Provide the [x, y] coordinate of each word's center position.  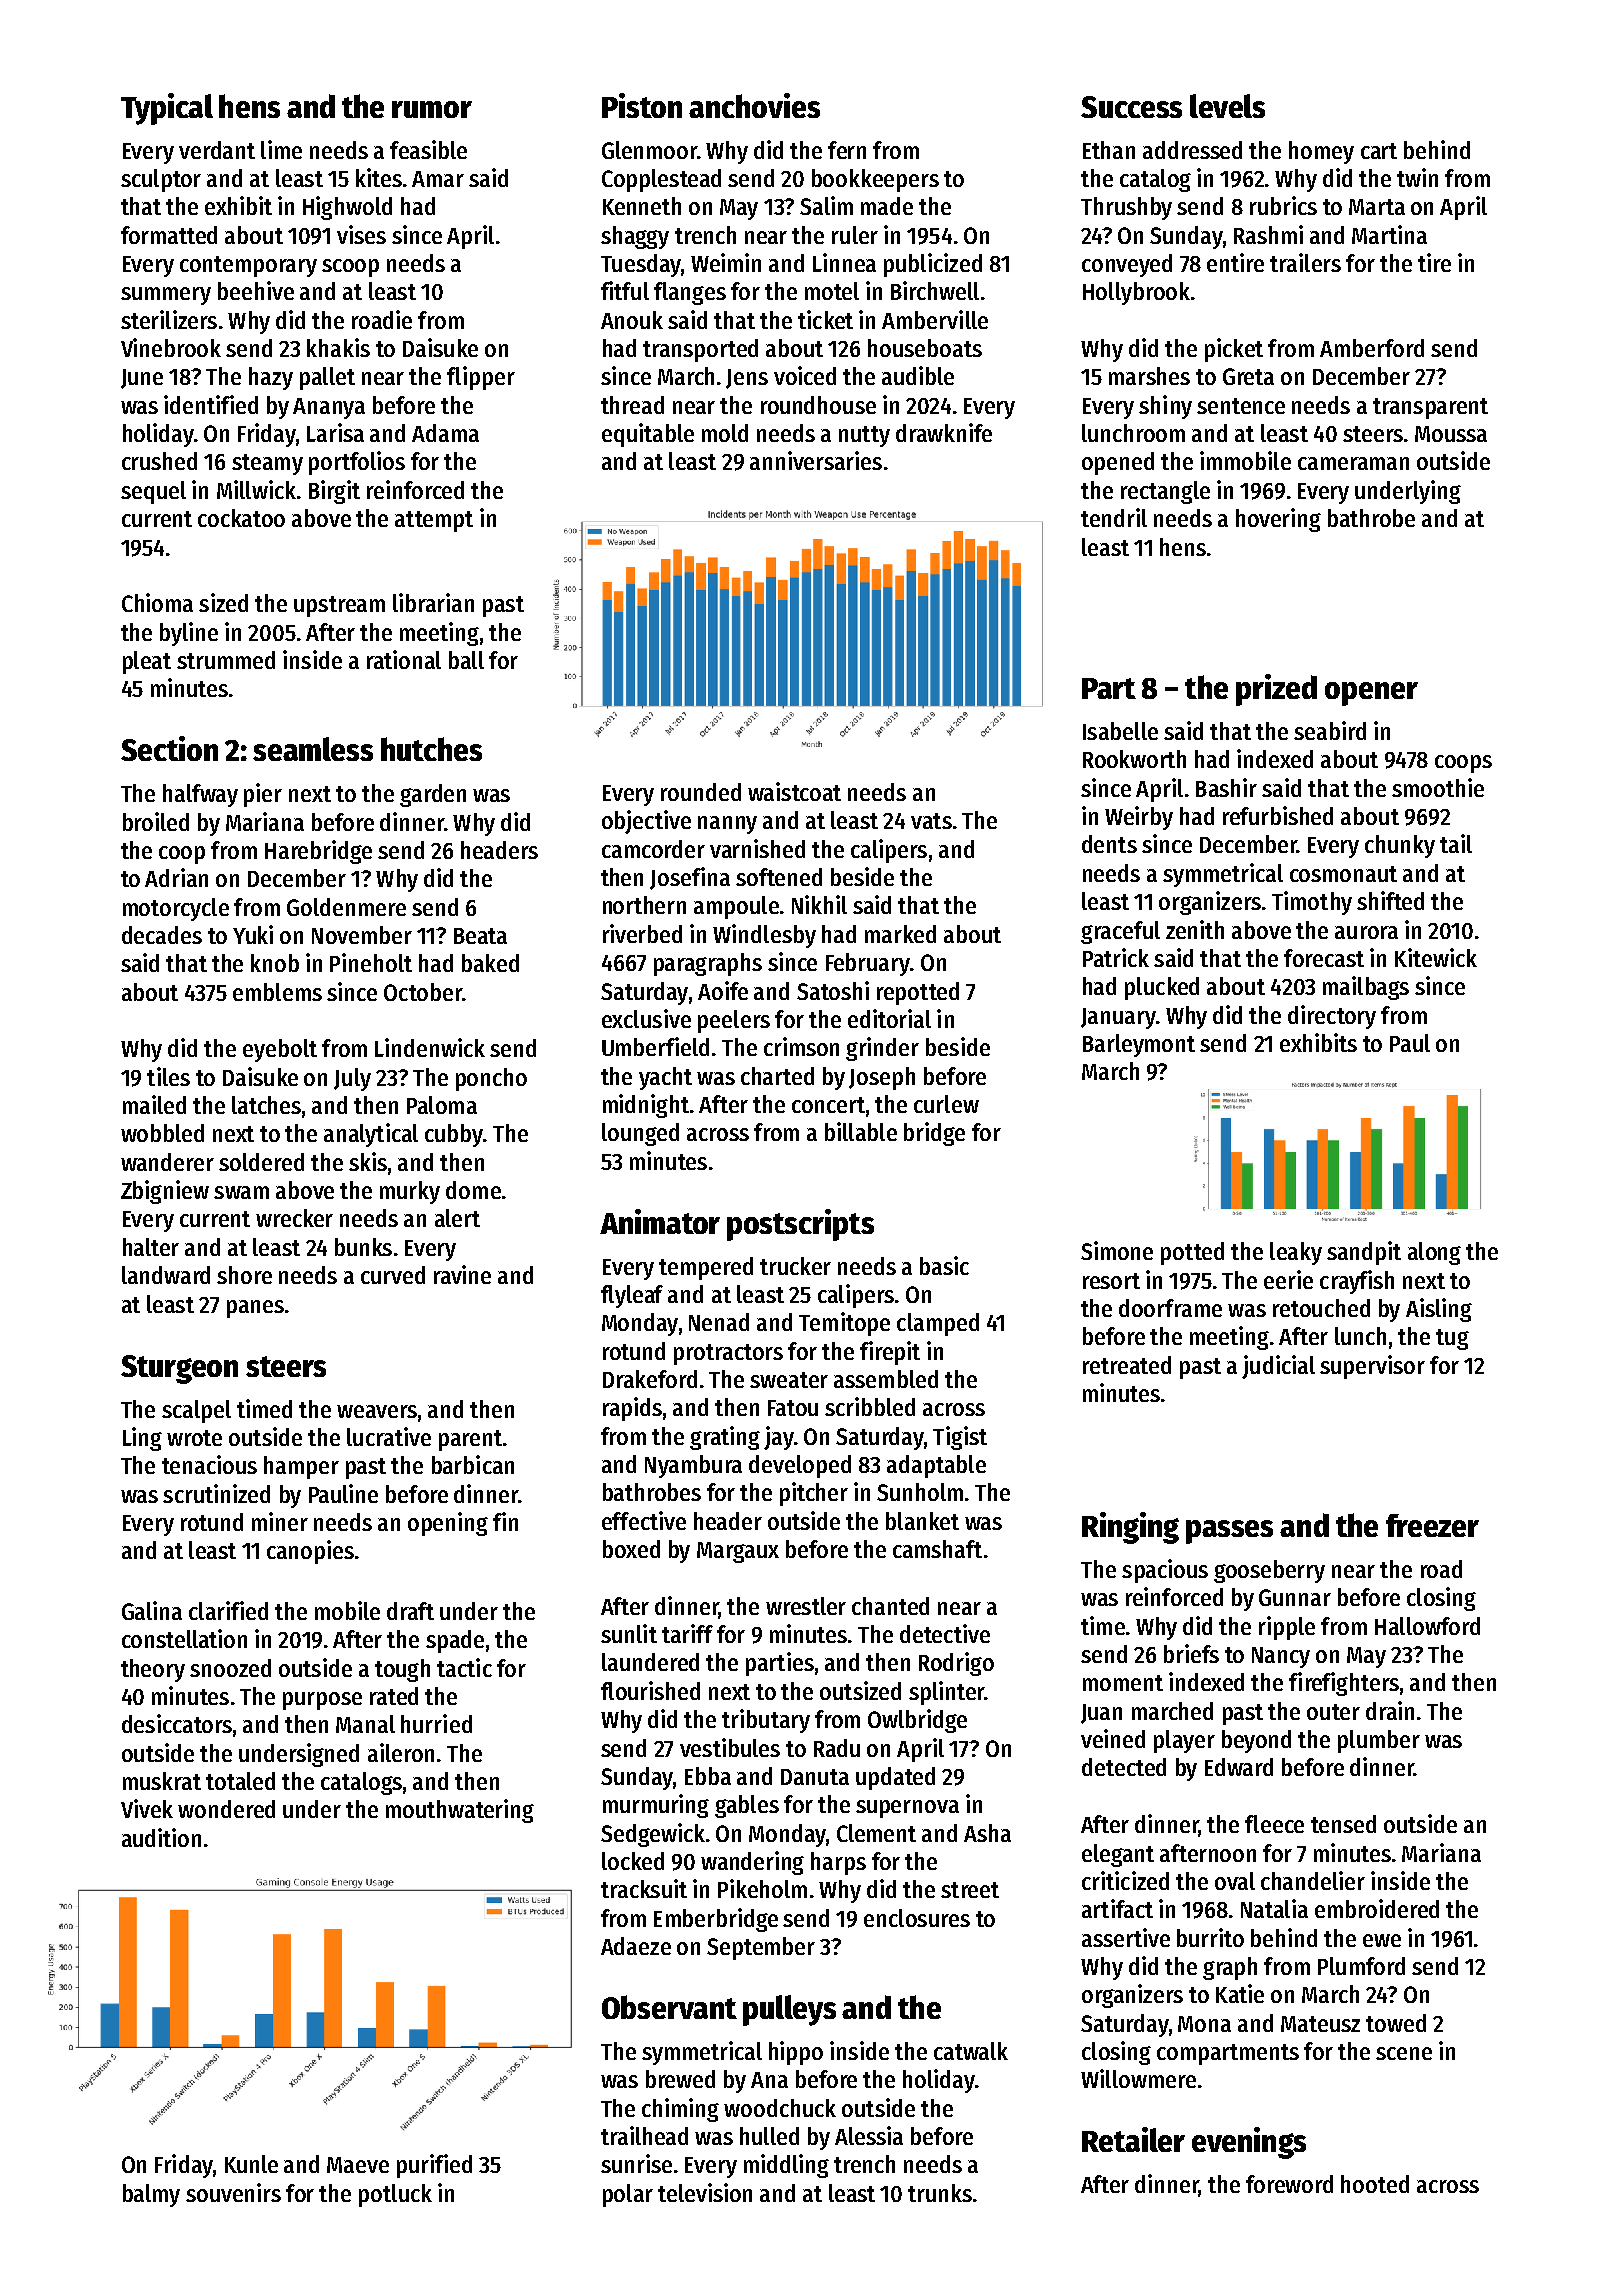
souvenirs [233, 2192]
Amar [438, 179]
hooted [1375, 2184]
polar [628, 2195]
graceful [1120, 932]
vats [931, 821]
